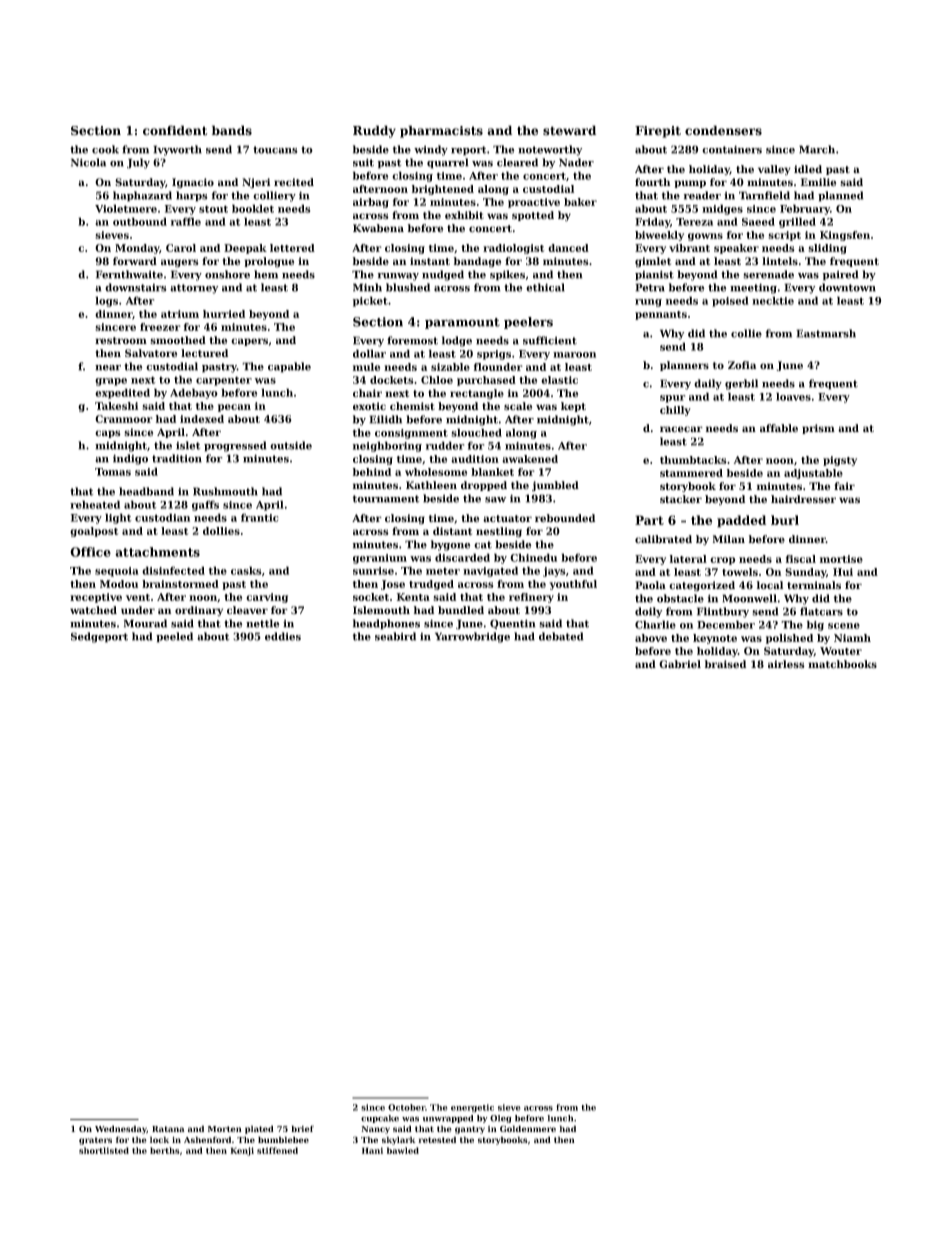  I want to click on instant, so click(430, 261).
